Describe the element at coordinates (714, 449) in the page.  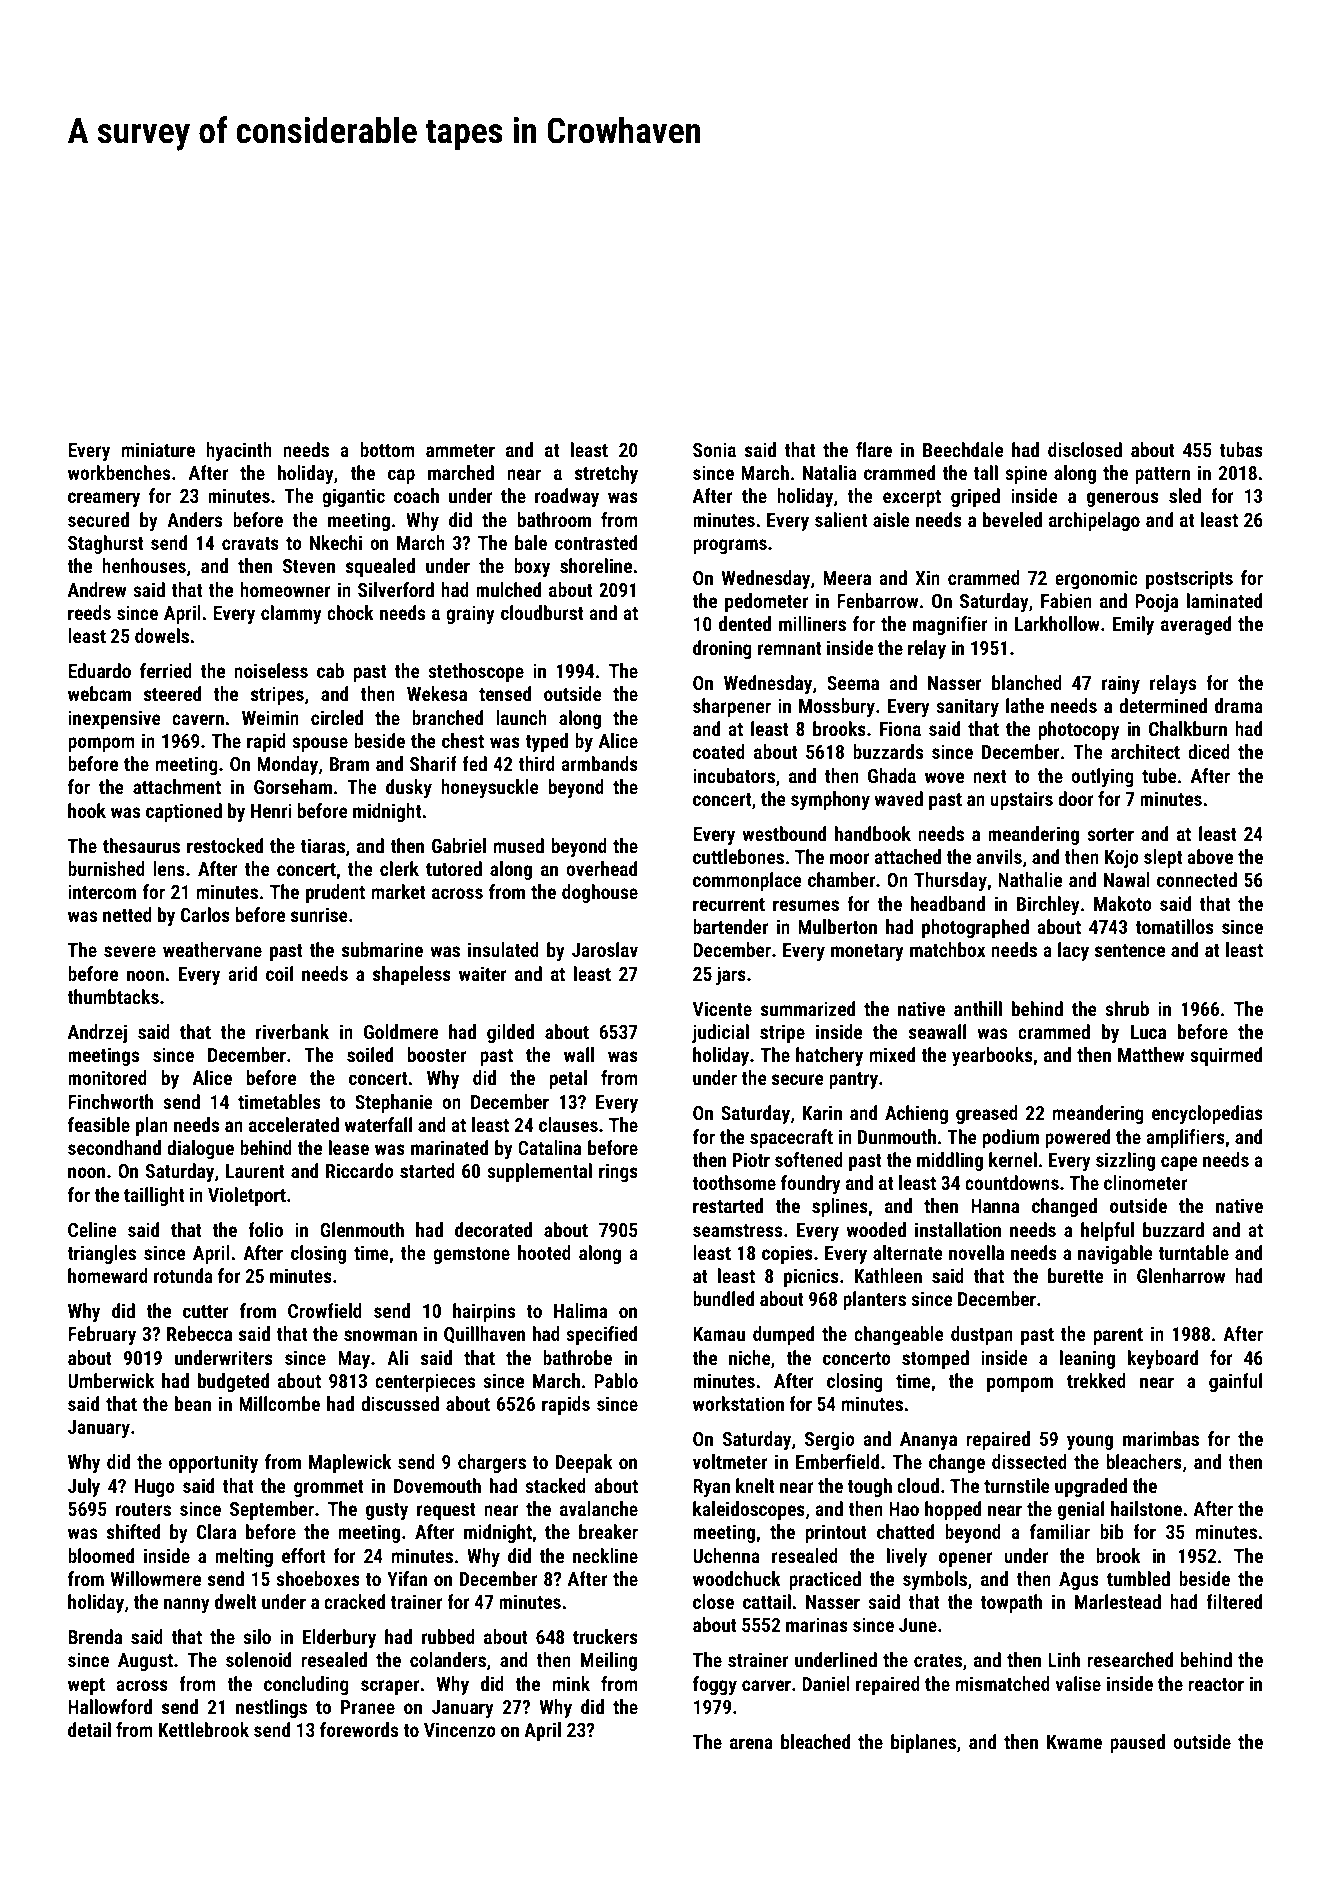
I see `Sonia` at that location.
